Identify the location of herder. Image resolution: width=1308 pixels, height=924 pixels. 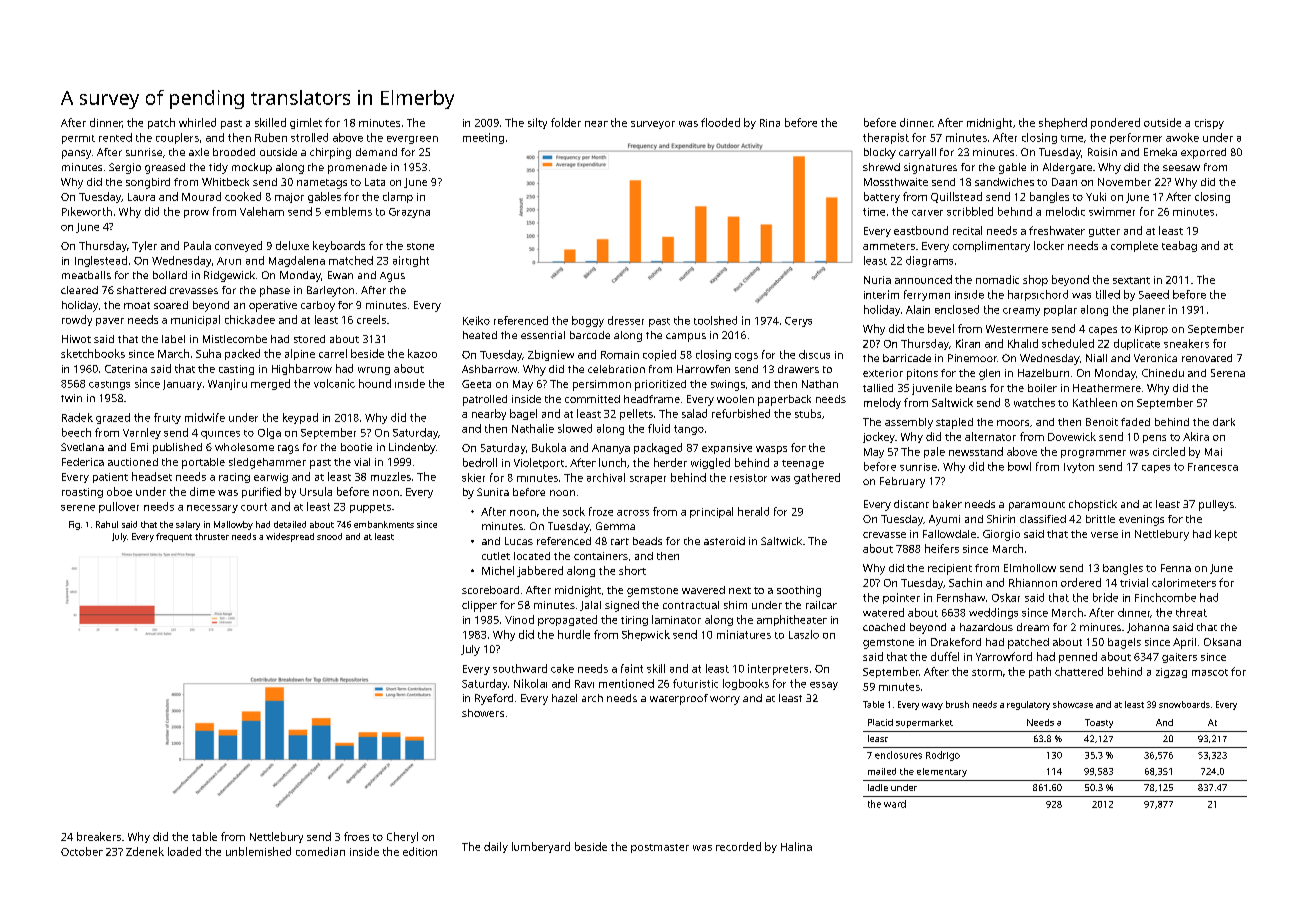
(670, 462).
